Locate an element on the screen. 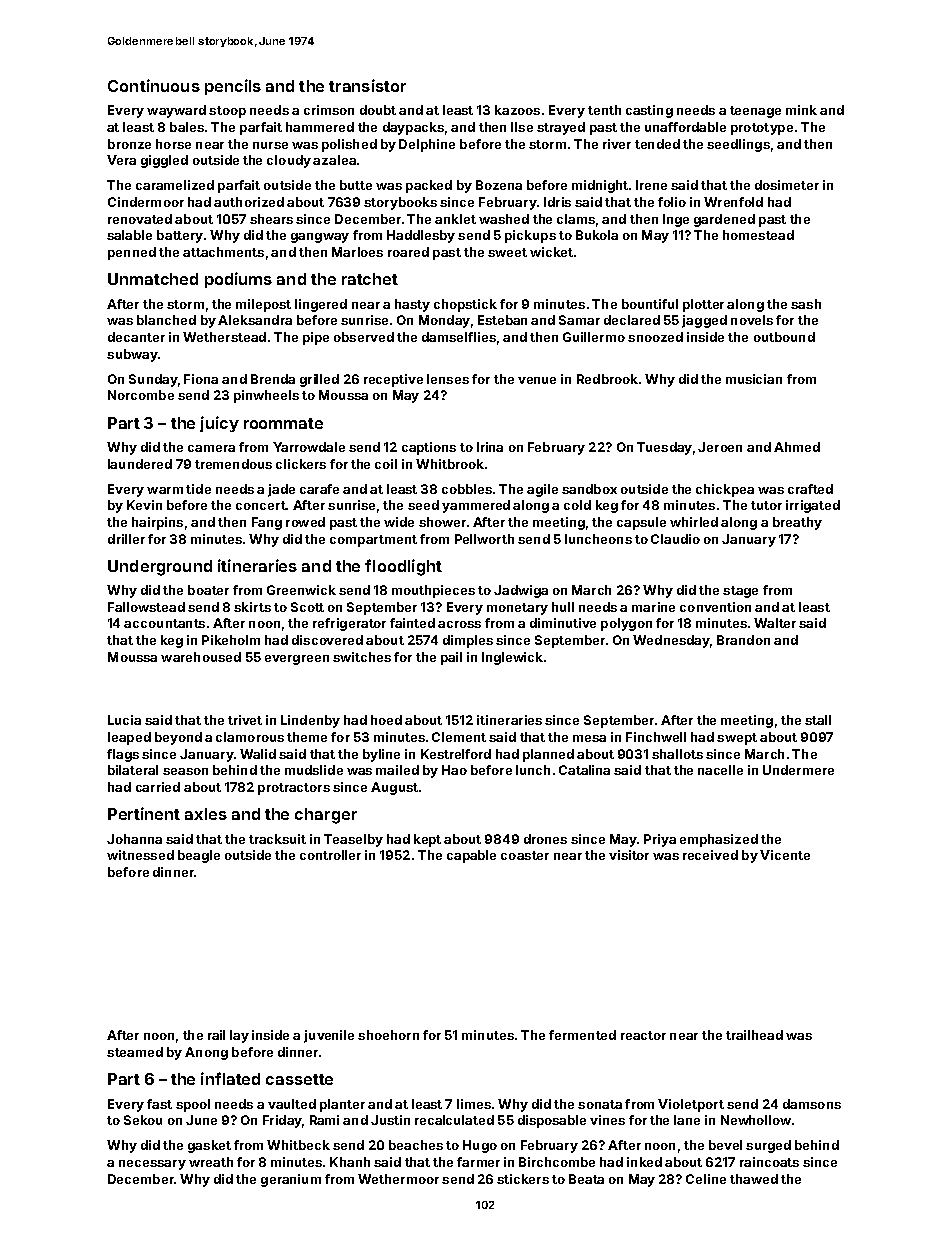  geranium is located at coordinates (291, 1180).
